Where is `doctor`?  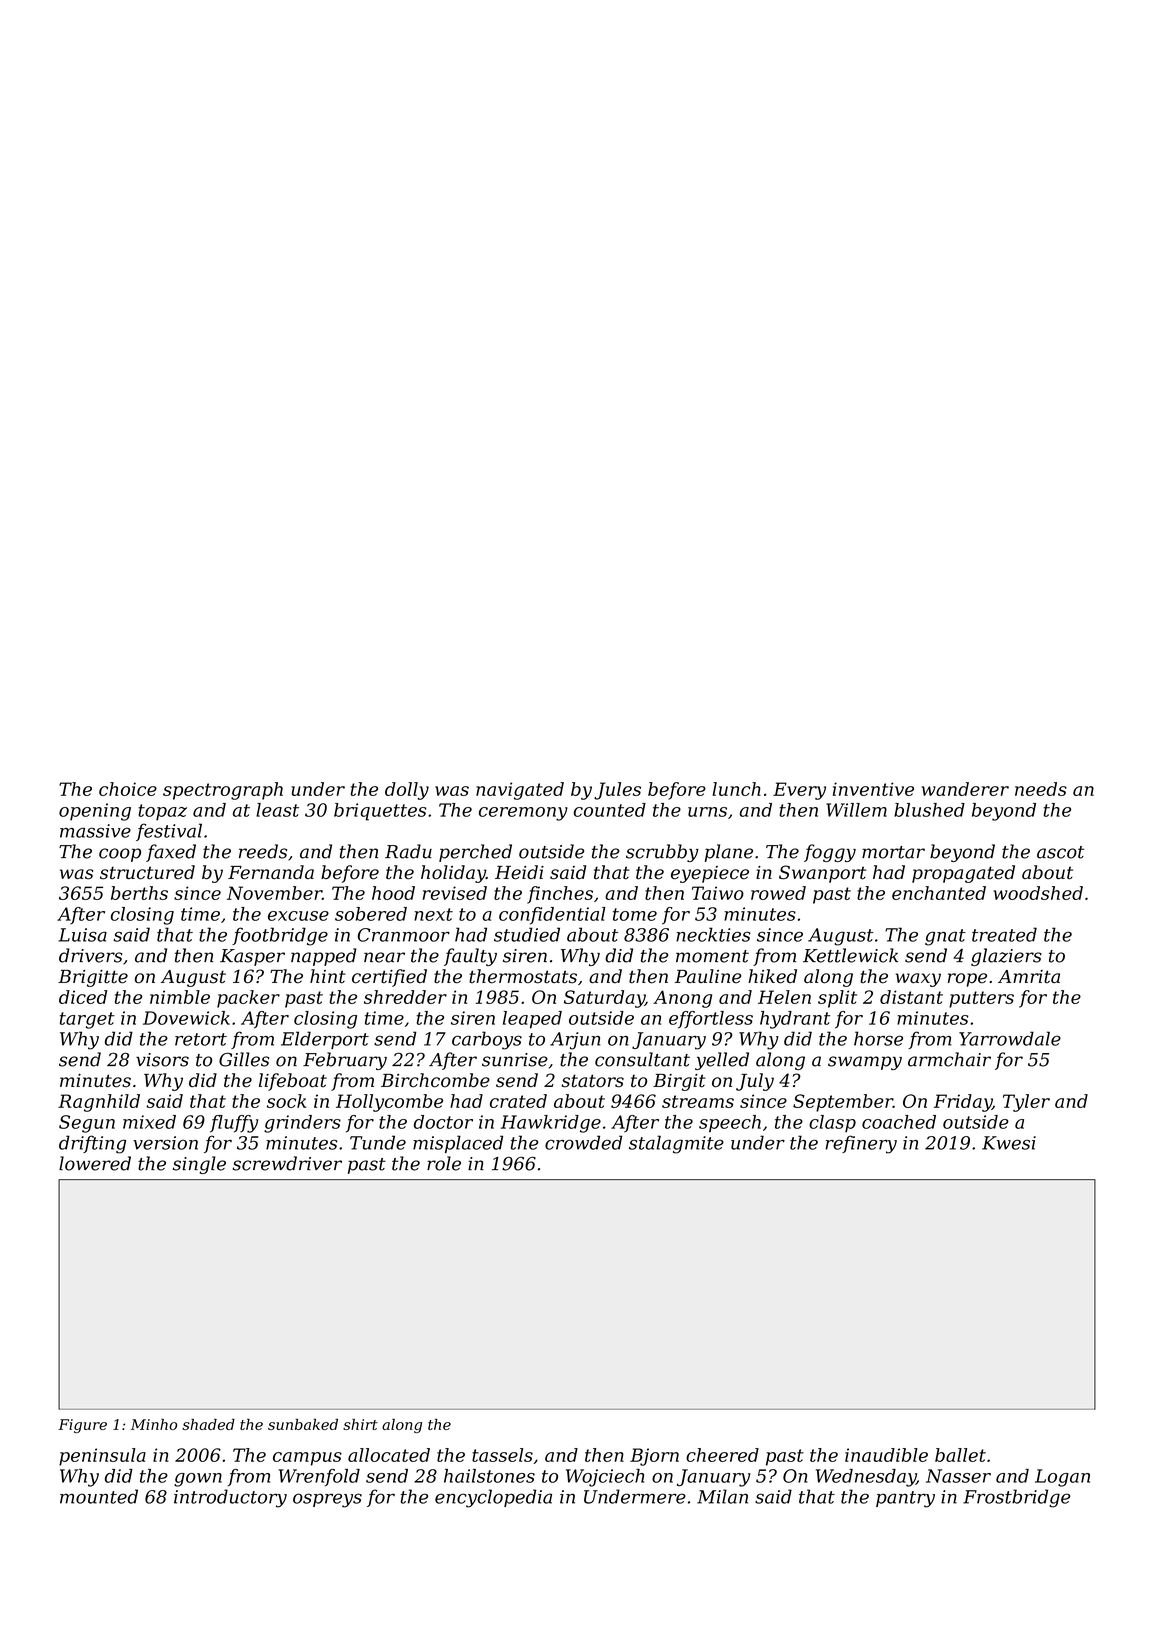 doctor is located at coordinates (443, 1122).
